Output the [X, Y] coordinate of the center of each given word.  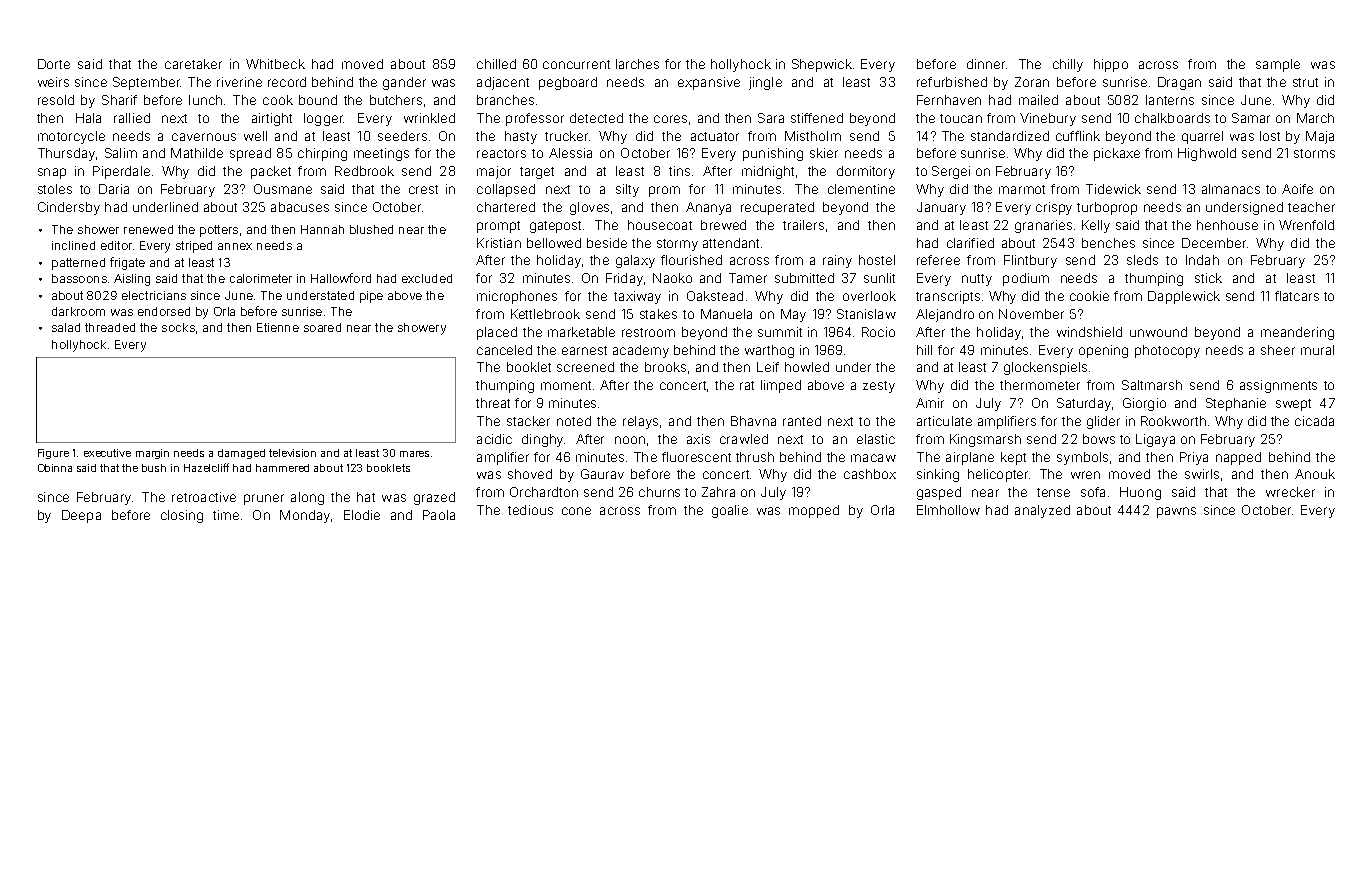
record [287, 82]
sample [1278, 65]
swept [1293, 405]
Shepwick [822, 65]
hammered [282, 468]
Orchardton [544, 492]
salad [66, 327]
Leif [768, 367]
